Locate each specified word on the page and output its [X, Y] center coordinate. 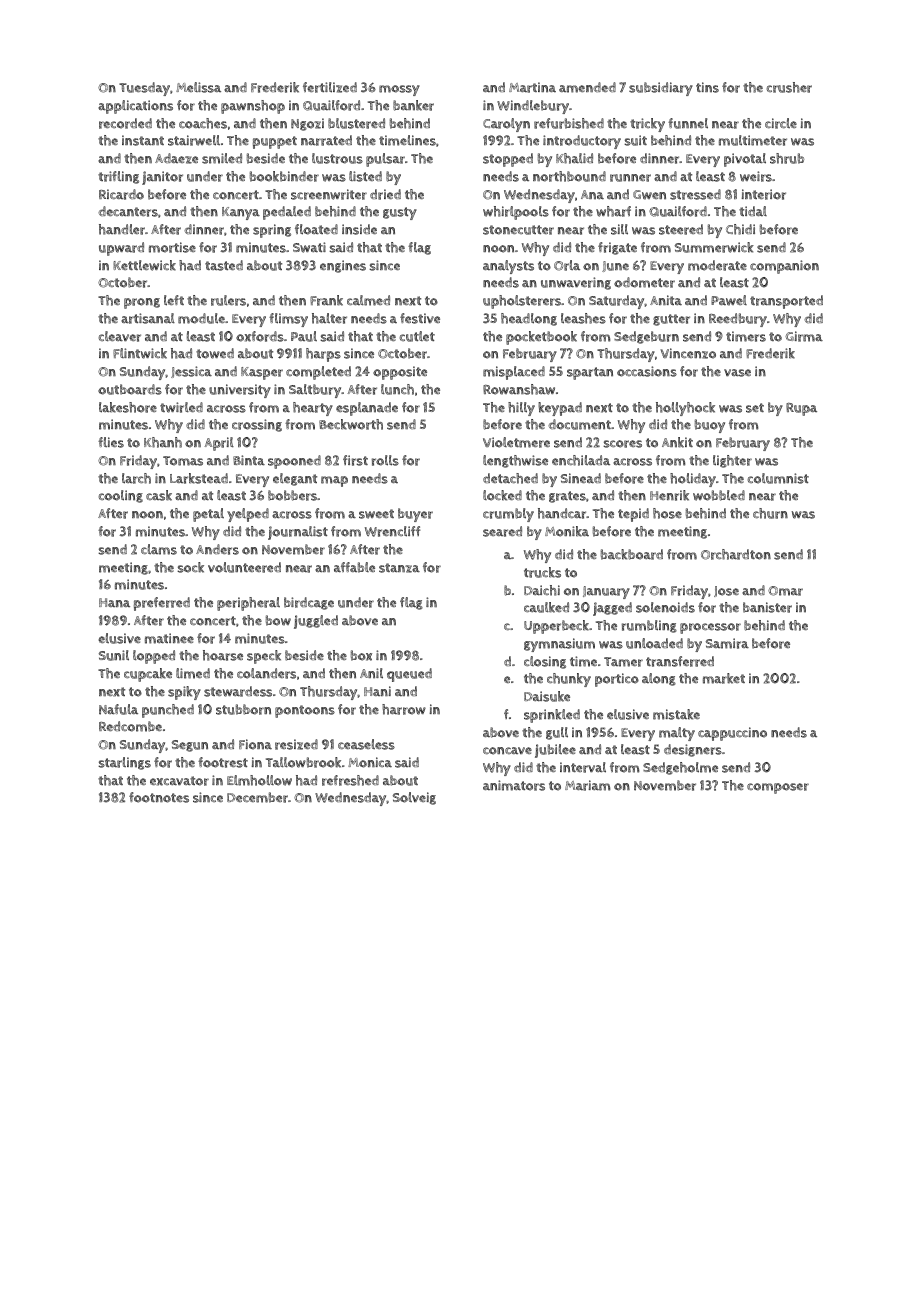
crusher [789, 87]
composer [778, 788]
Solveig [414, 798]
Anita [666, 300]
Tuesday [144, 89]
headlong [529, 319]
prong [142, 303]
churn [770, 513]
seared [502, 531]
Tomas [183, 461]
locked [502, 495]
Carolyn [506, 125]
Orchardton [736, 554]
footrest [223, 762]
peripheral [248, 604]
